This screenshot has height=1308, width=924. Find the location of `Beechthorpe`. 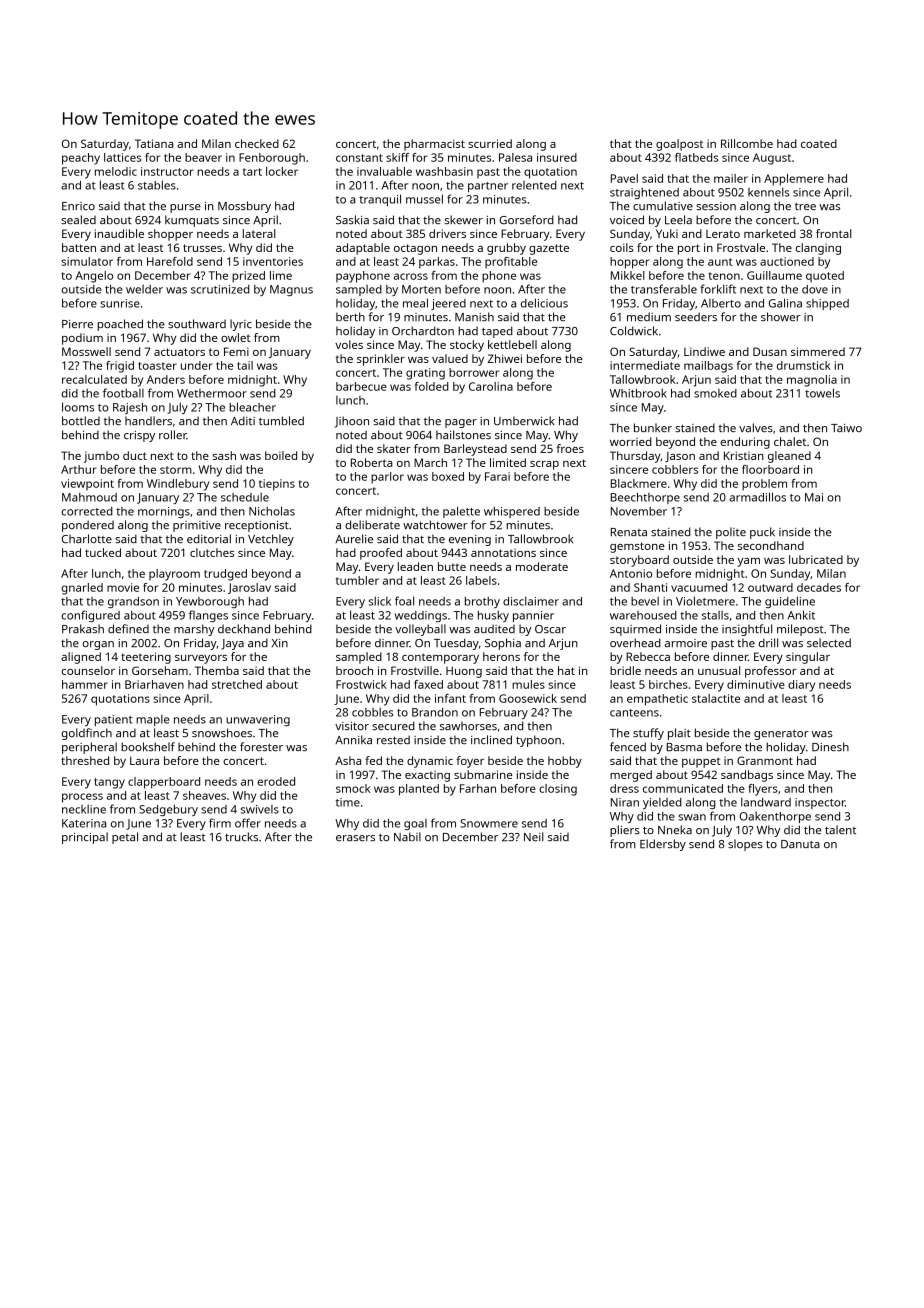

Beechthorpe is located at coordinates (645, 498).
